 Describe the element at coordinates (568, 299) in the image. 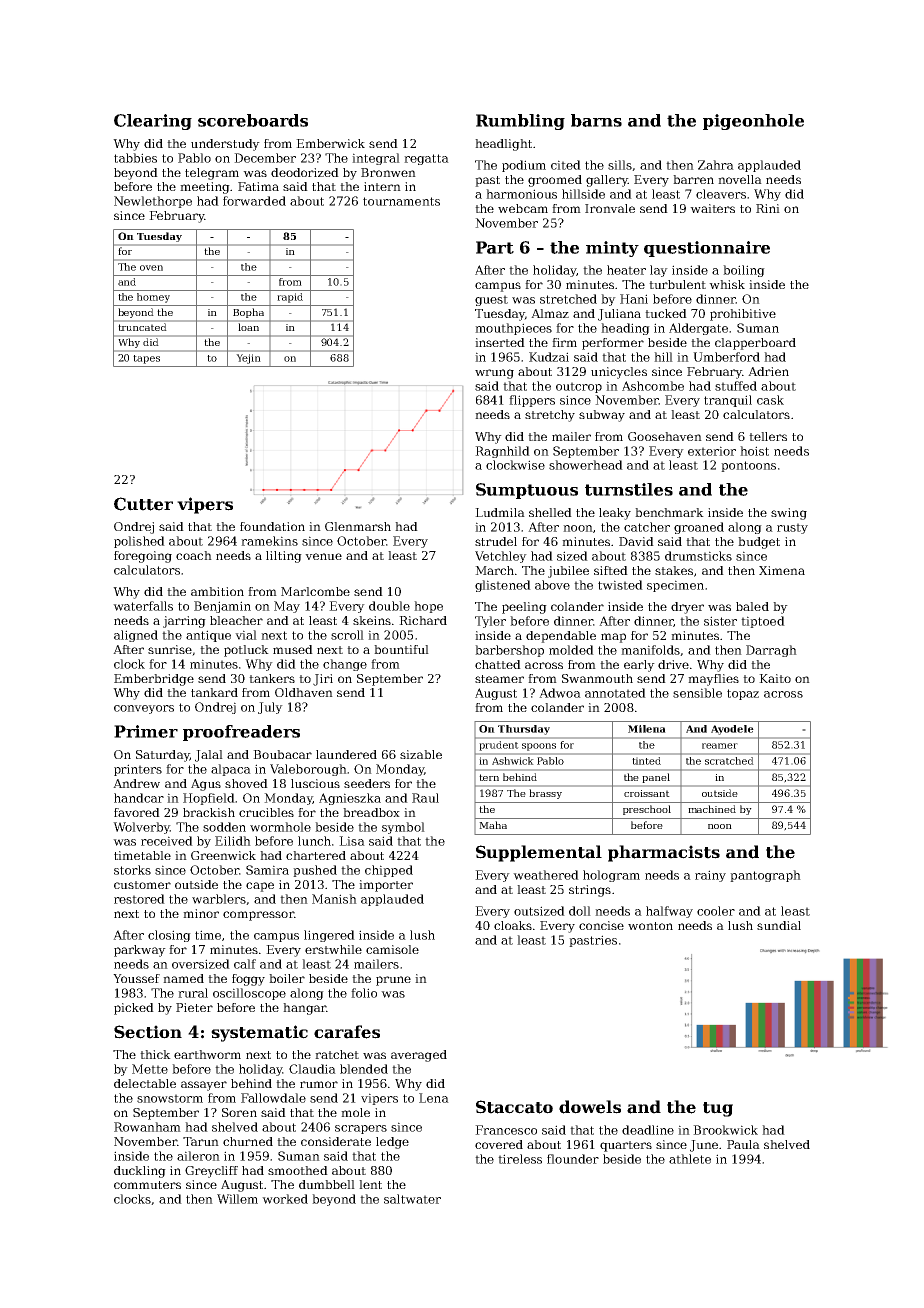

I see `stretched` at that location.
